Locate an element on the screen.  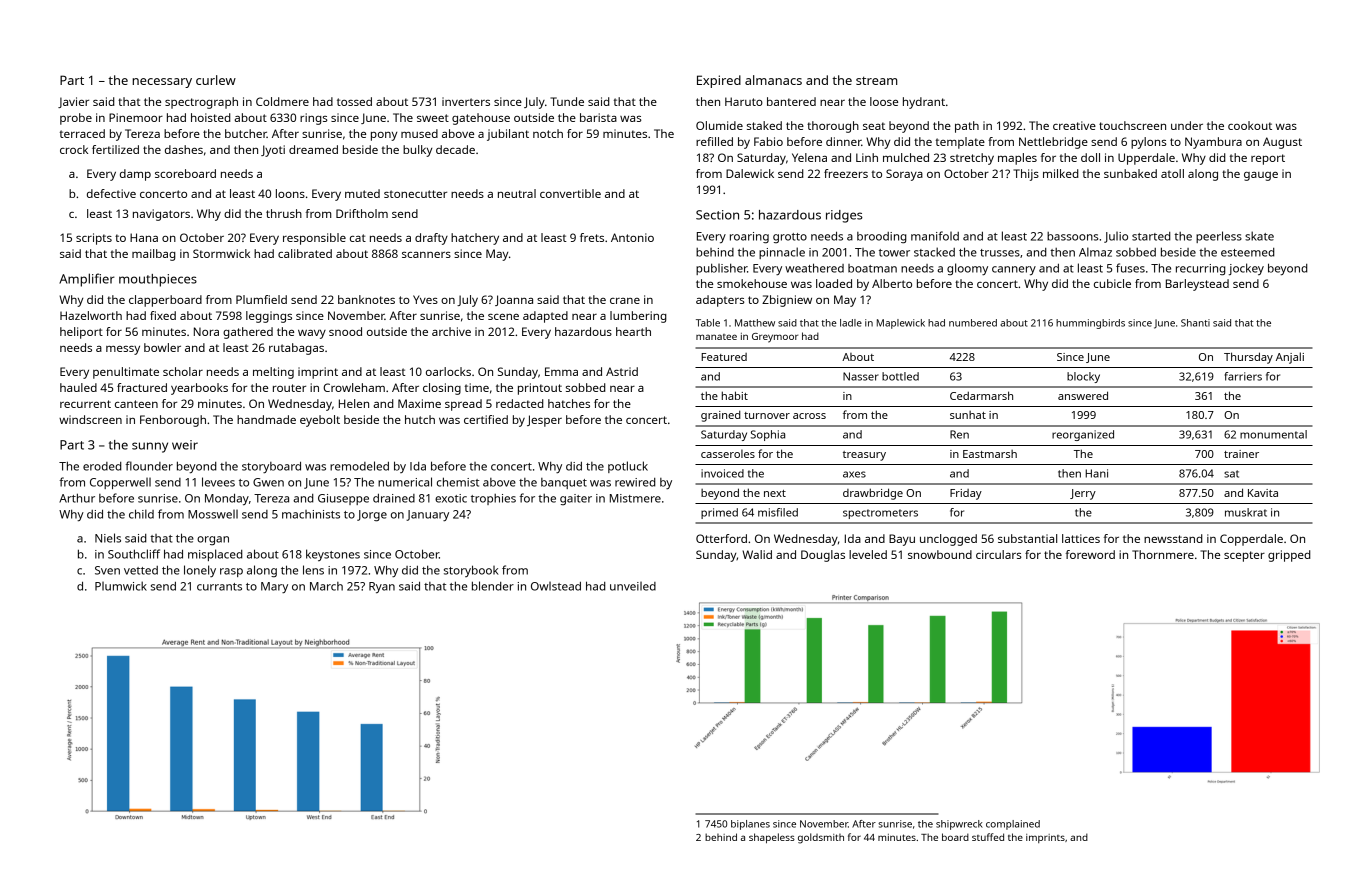
sunny is located at coordinates (150, 447).
